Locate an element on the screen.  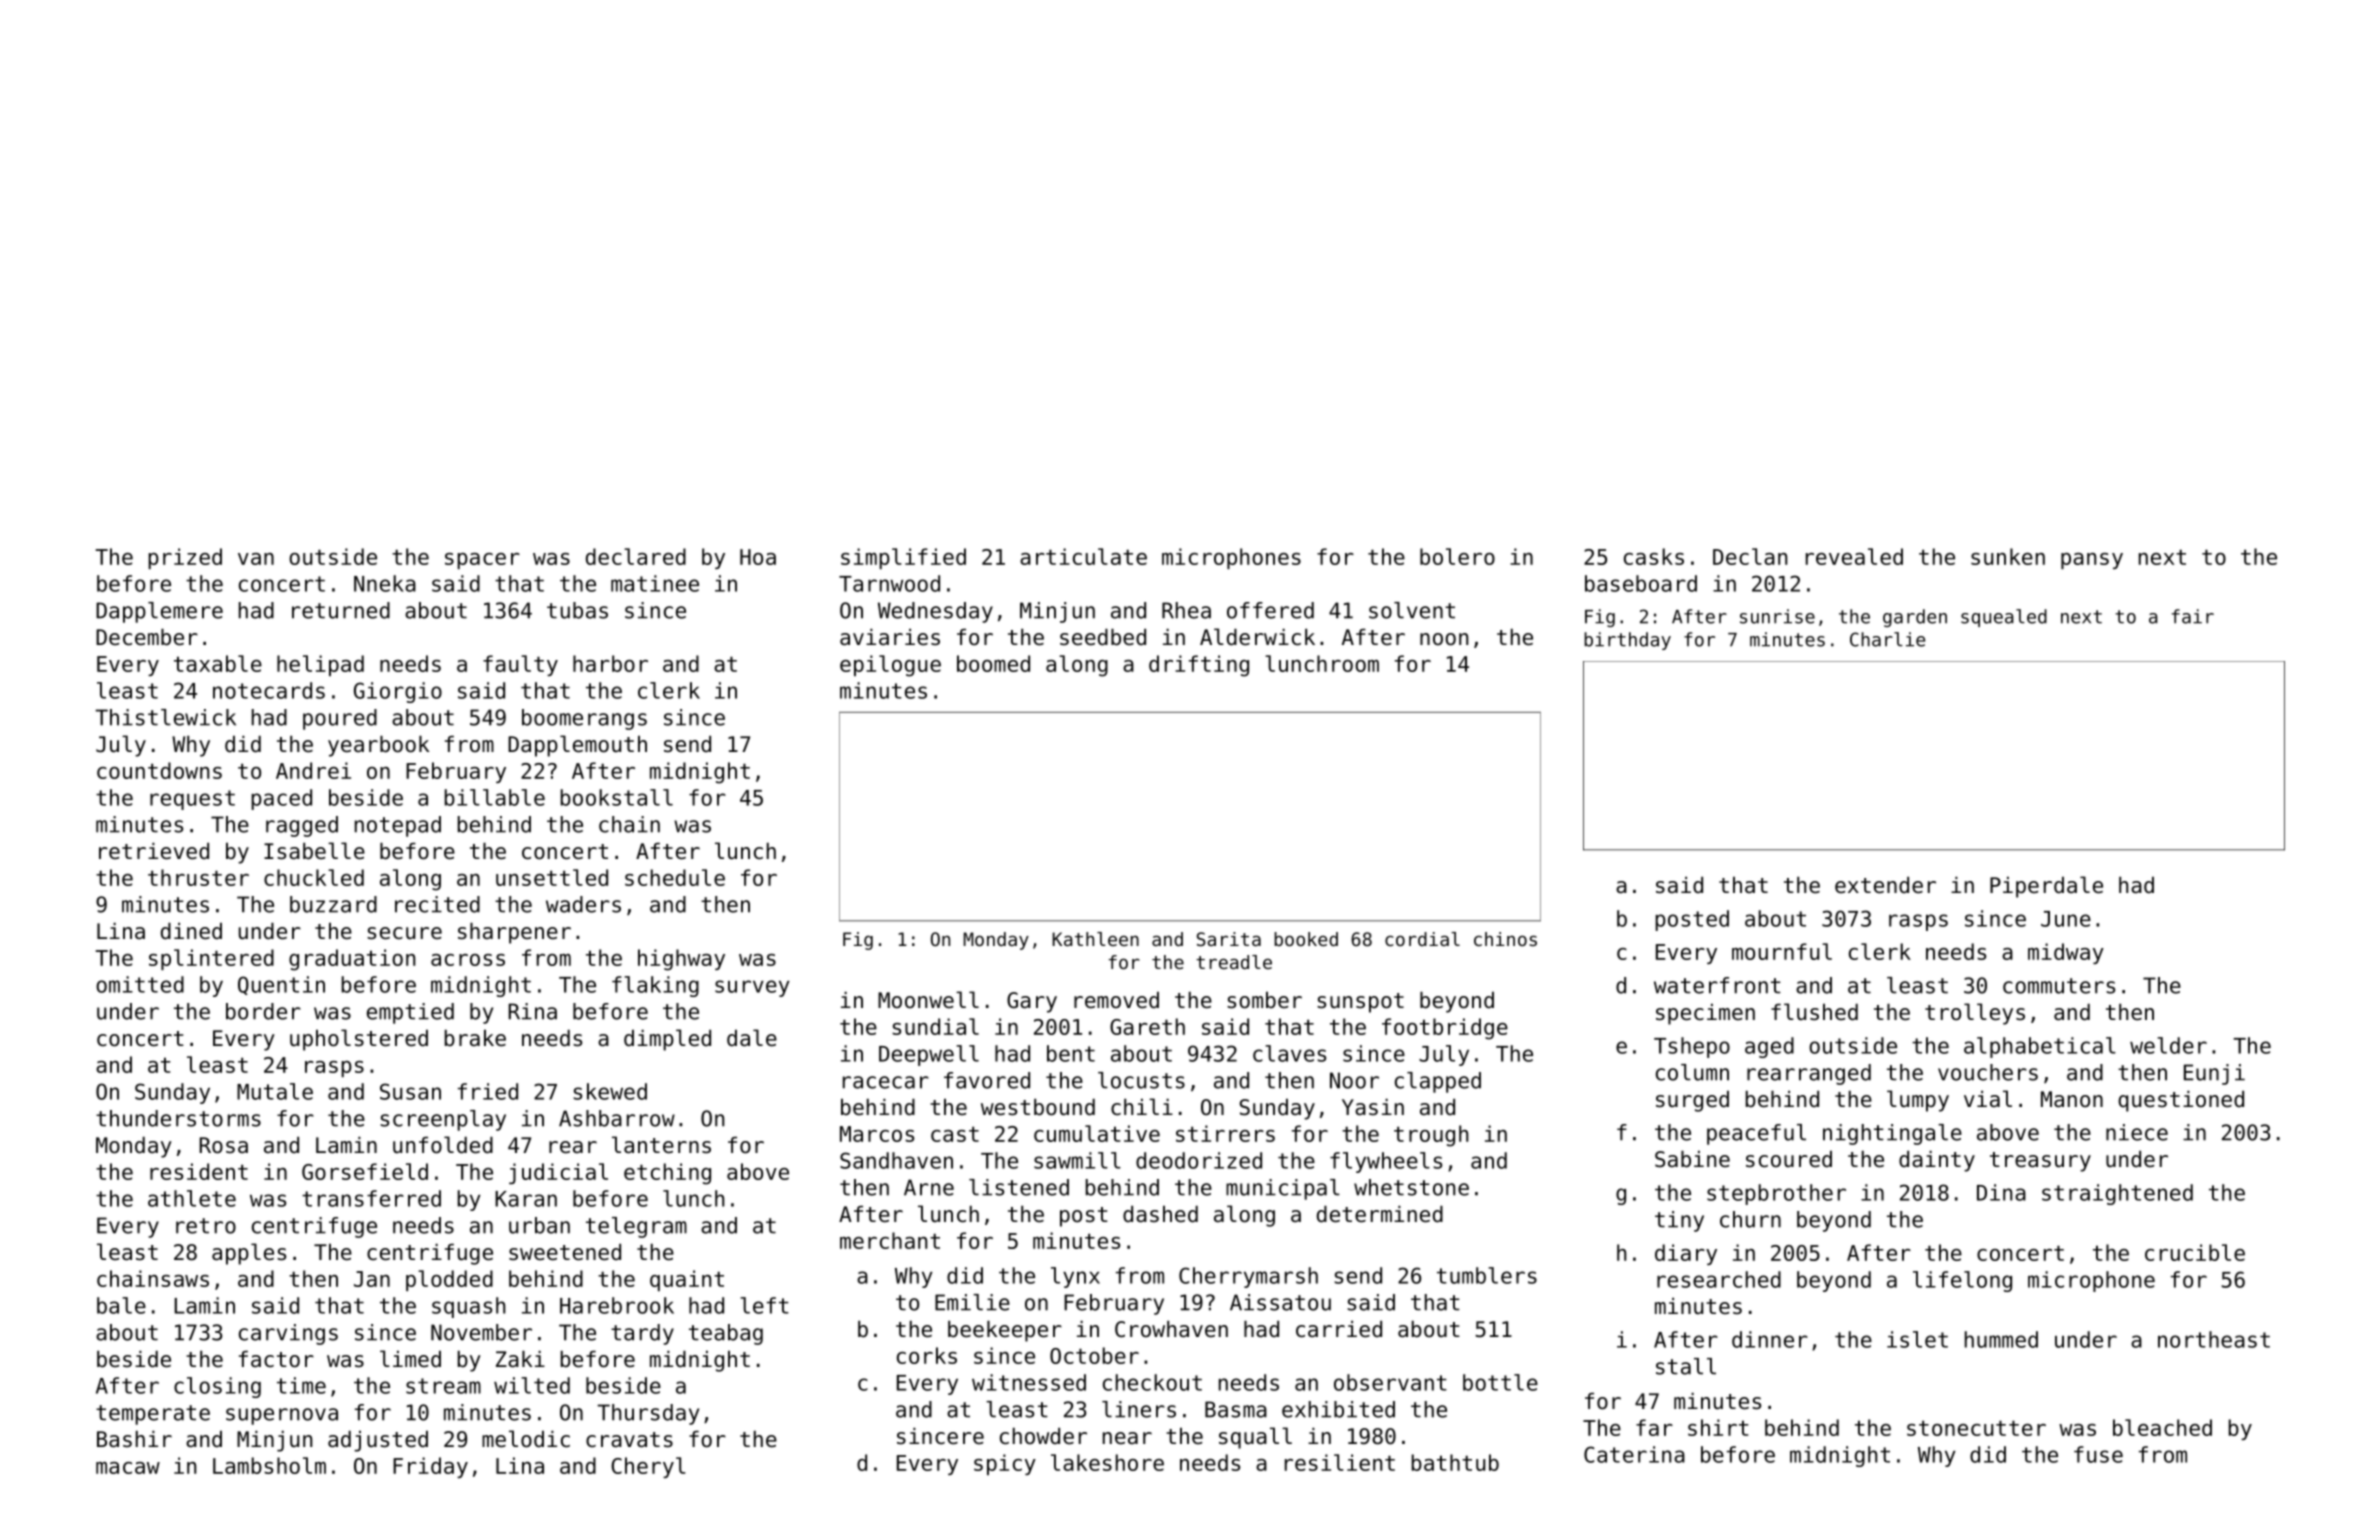
sunken is located at coordinates (2008, 556).
